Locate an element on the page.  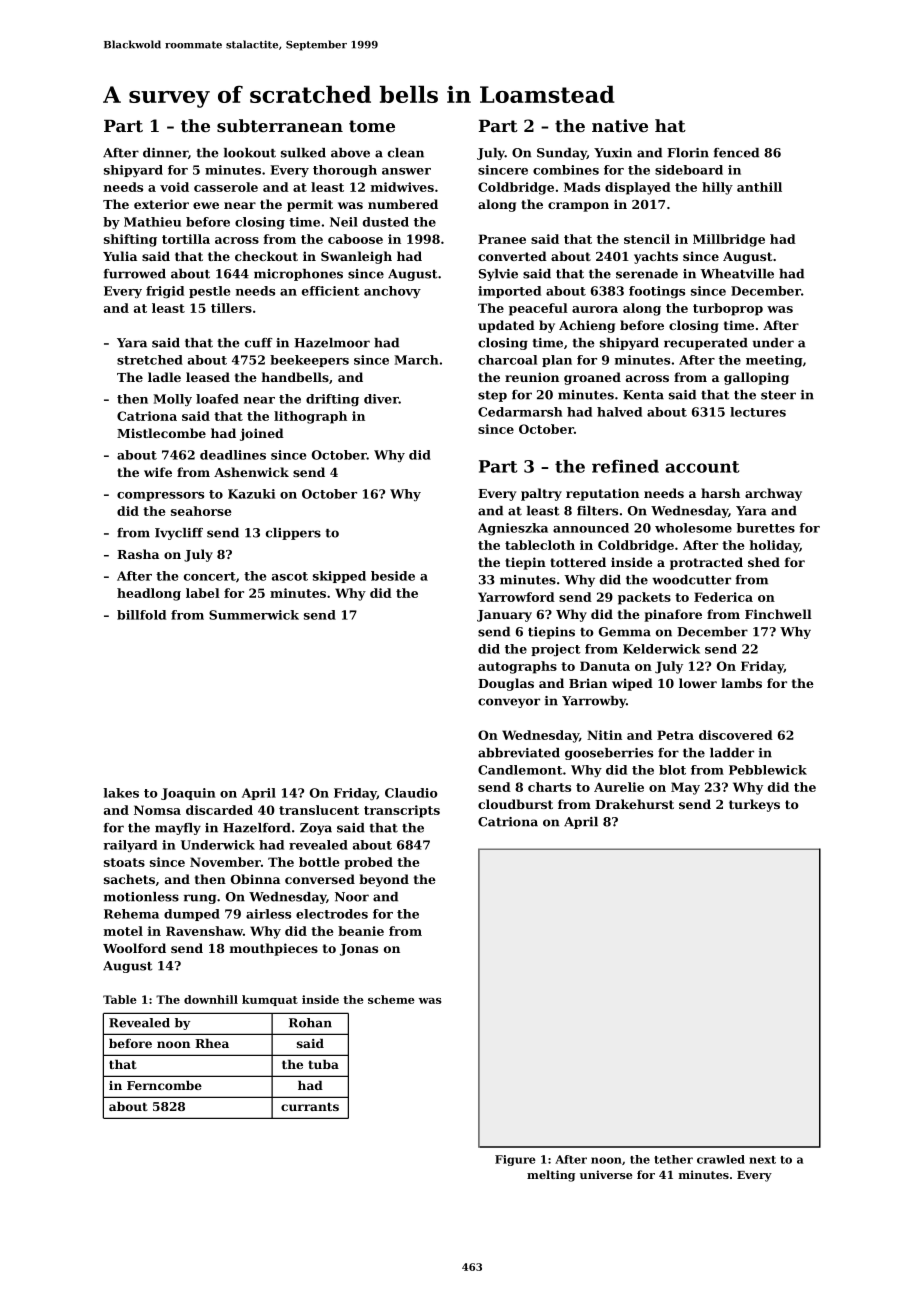
tillers is located at coordinates (231, 308).
